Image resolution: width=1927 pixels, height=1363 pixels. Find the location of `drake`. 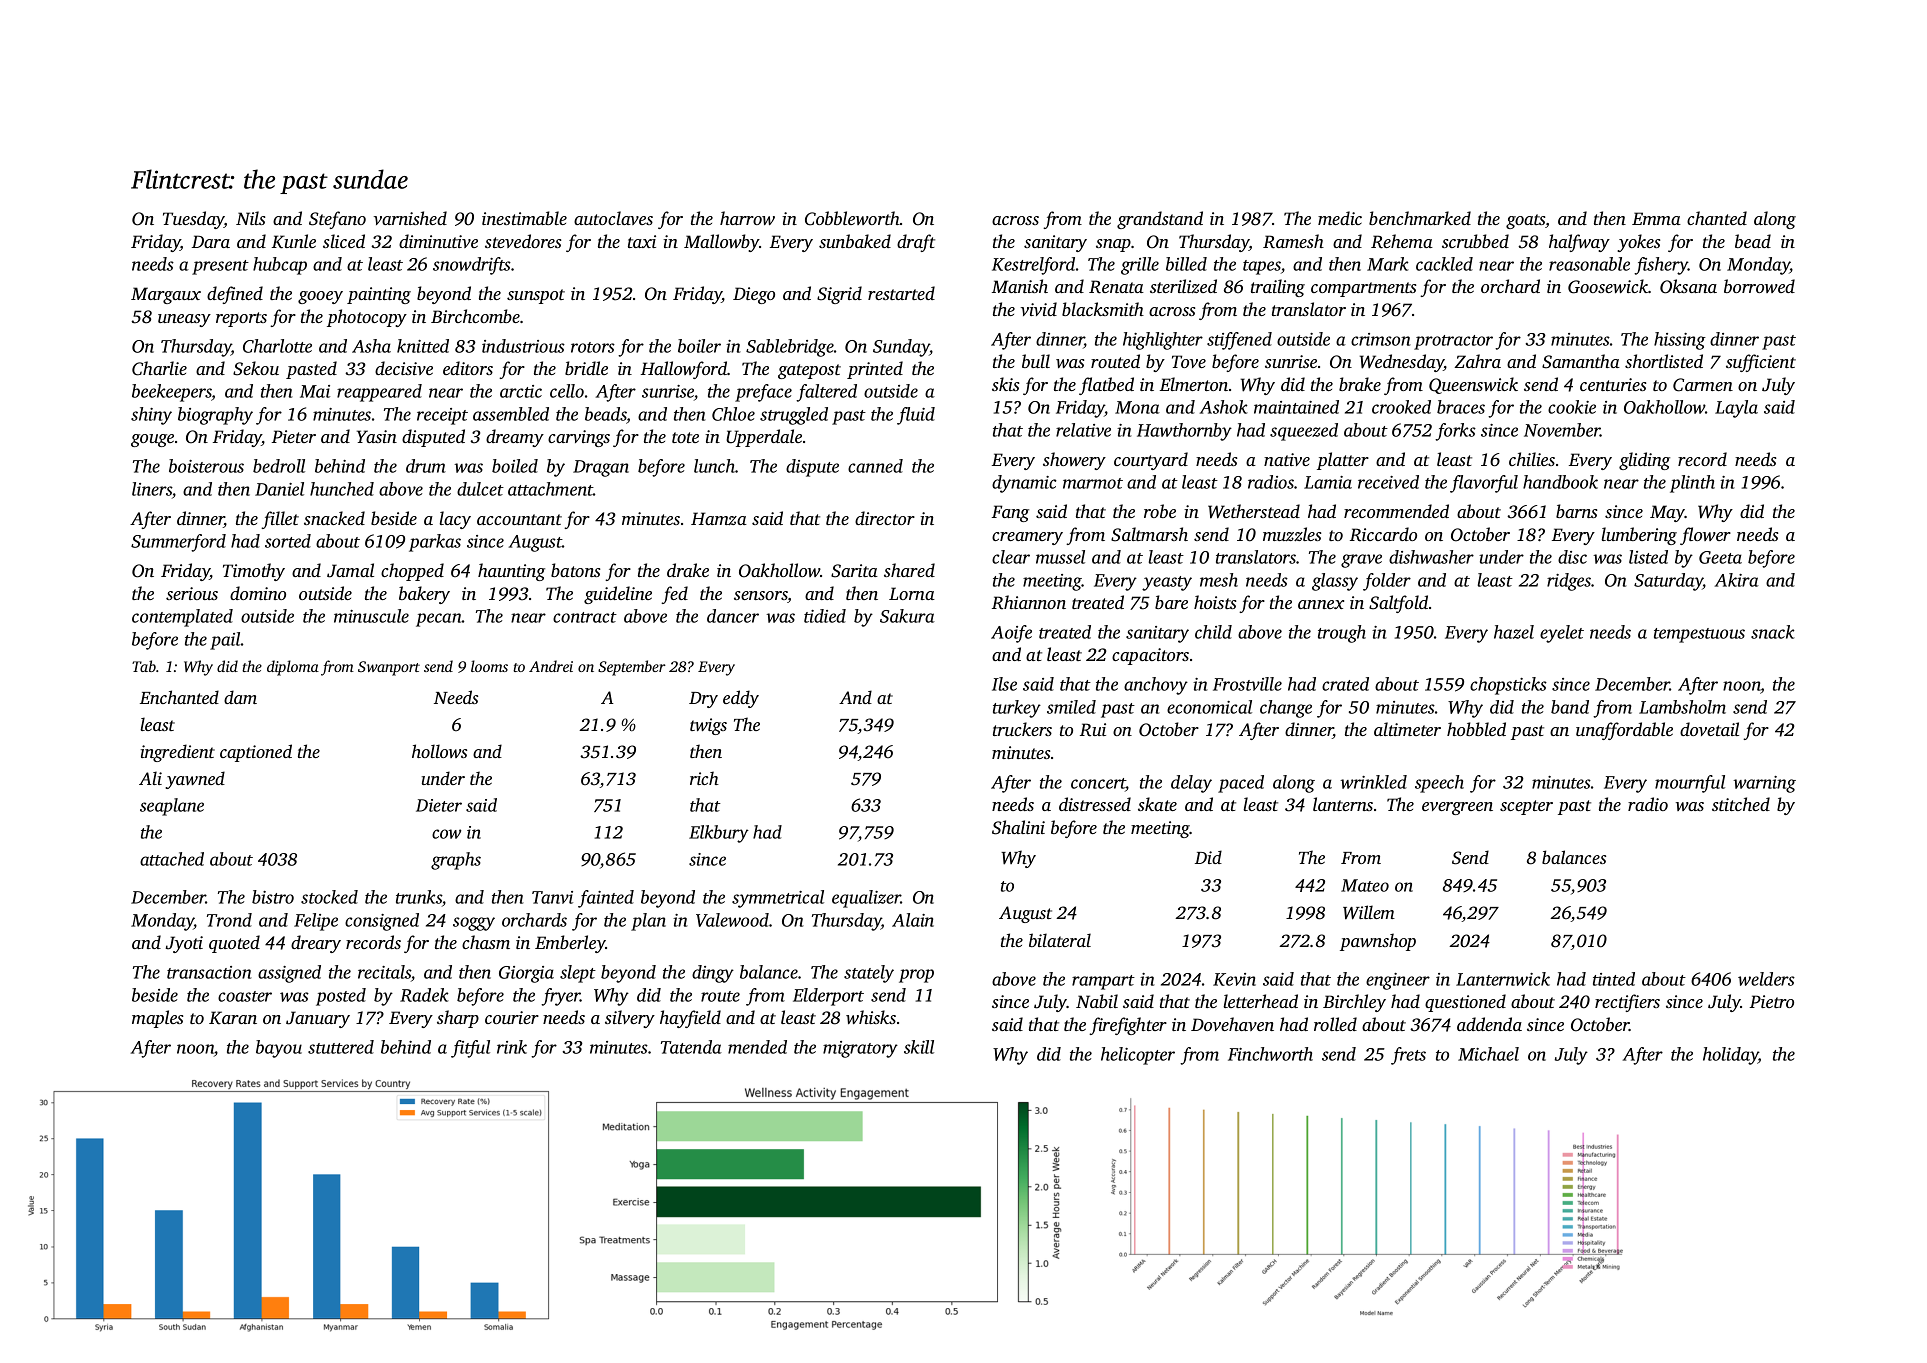

drake is located at coordinates (688, 570).
